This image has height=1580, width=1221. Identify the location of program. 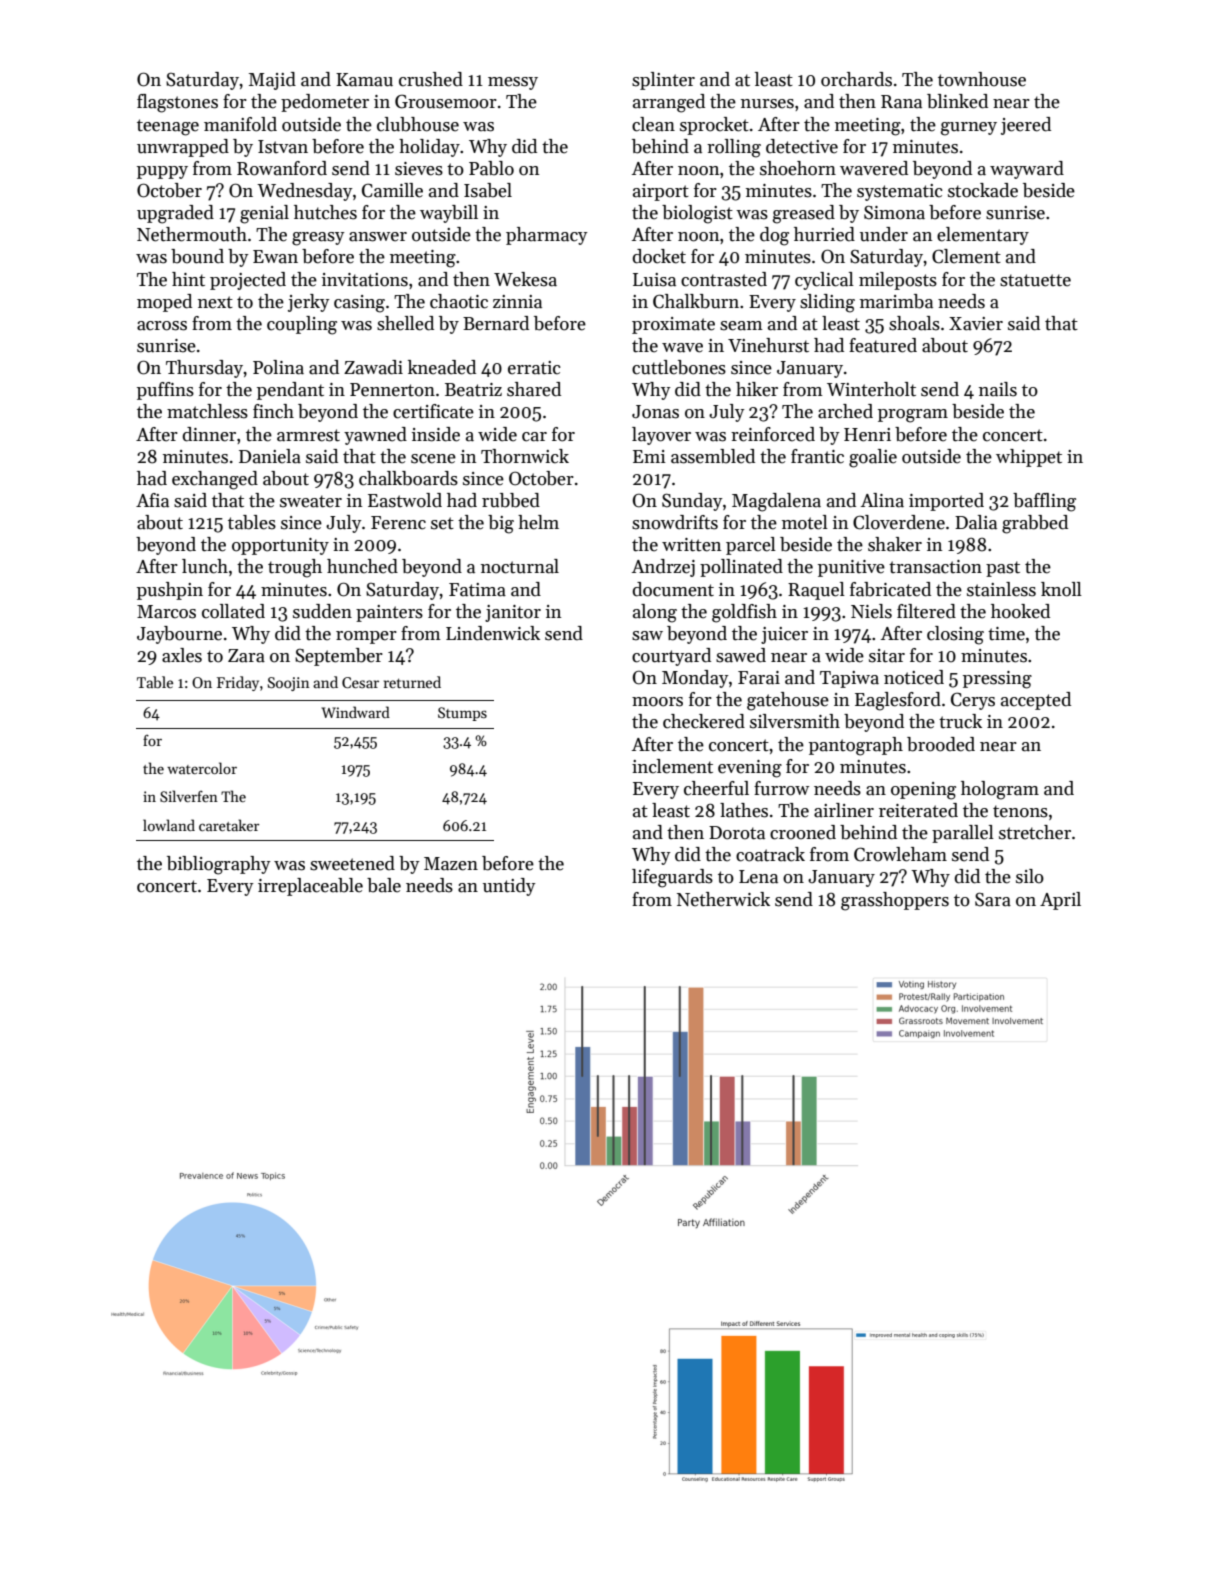
(913, 416).
